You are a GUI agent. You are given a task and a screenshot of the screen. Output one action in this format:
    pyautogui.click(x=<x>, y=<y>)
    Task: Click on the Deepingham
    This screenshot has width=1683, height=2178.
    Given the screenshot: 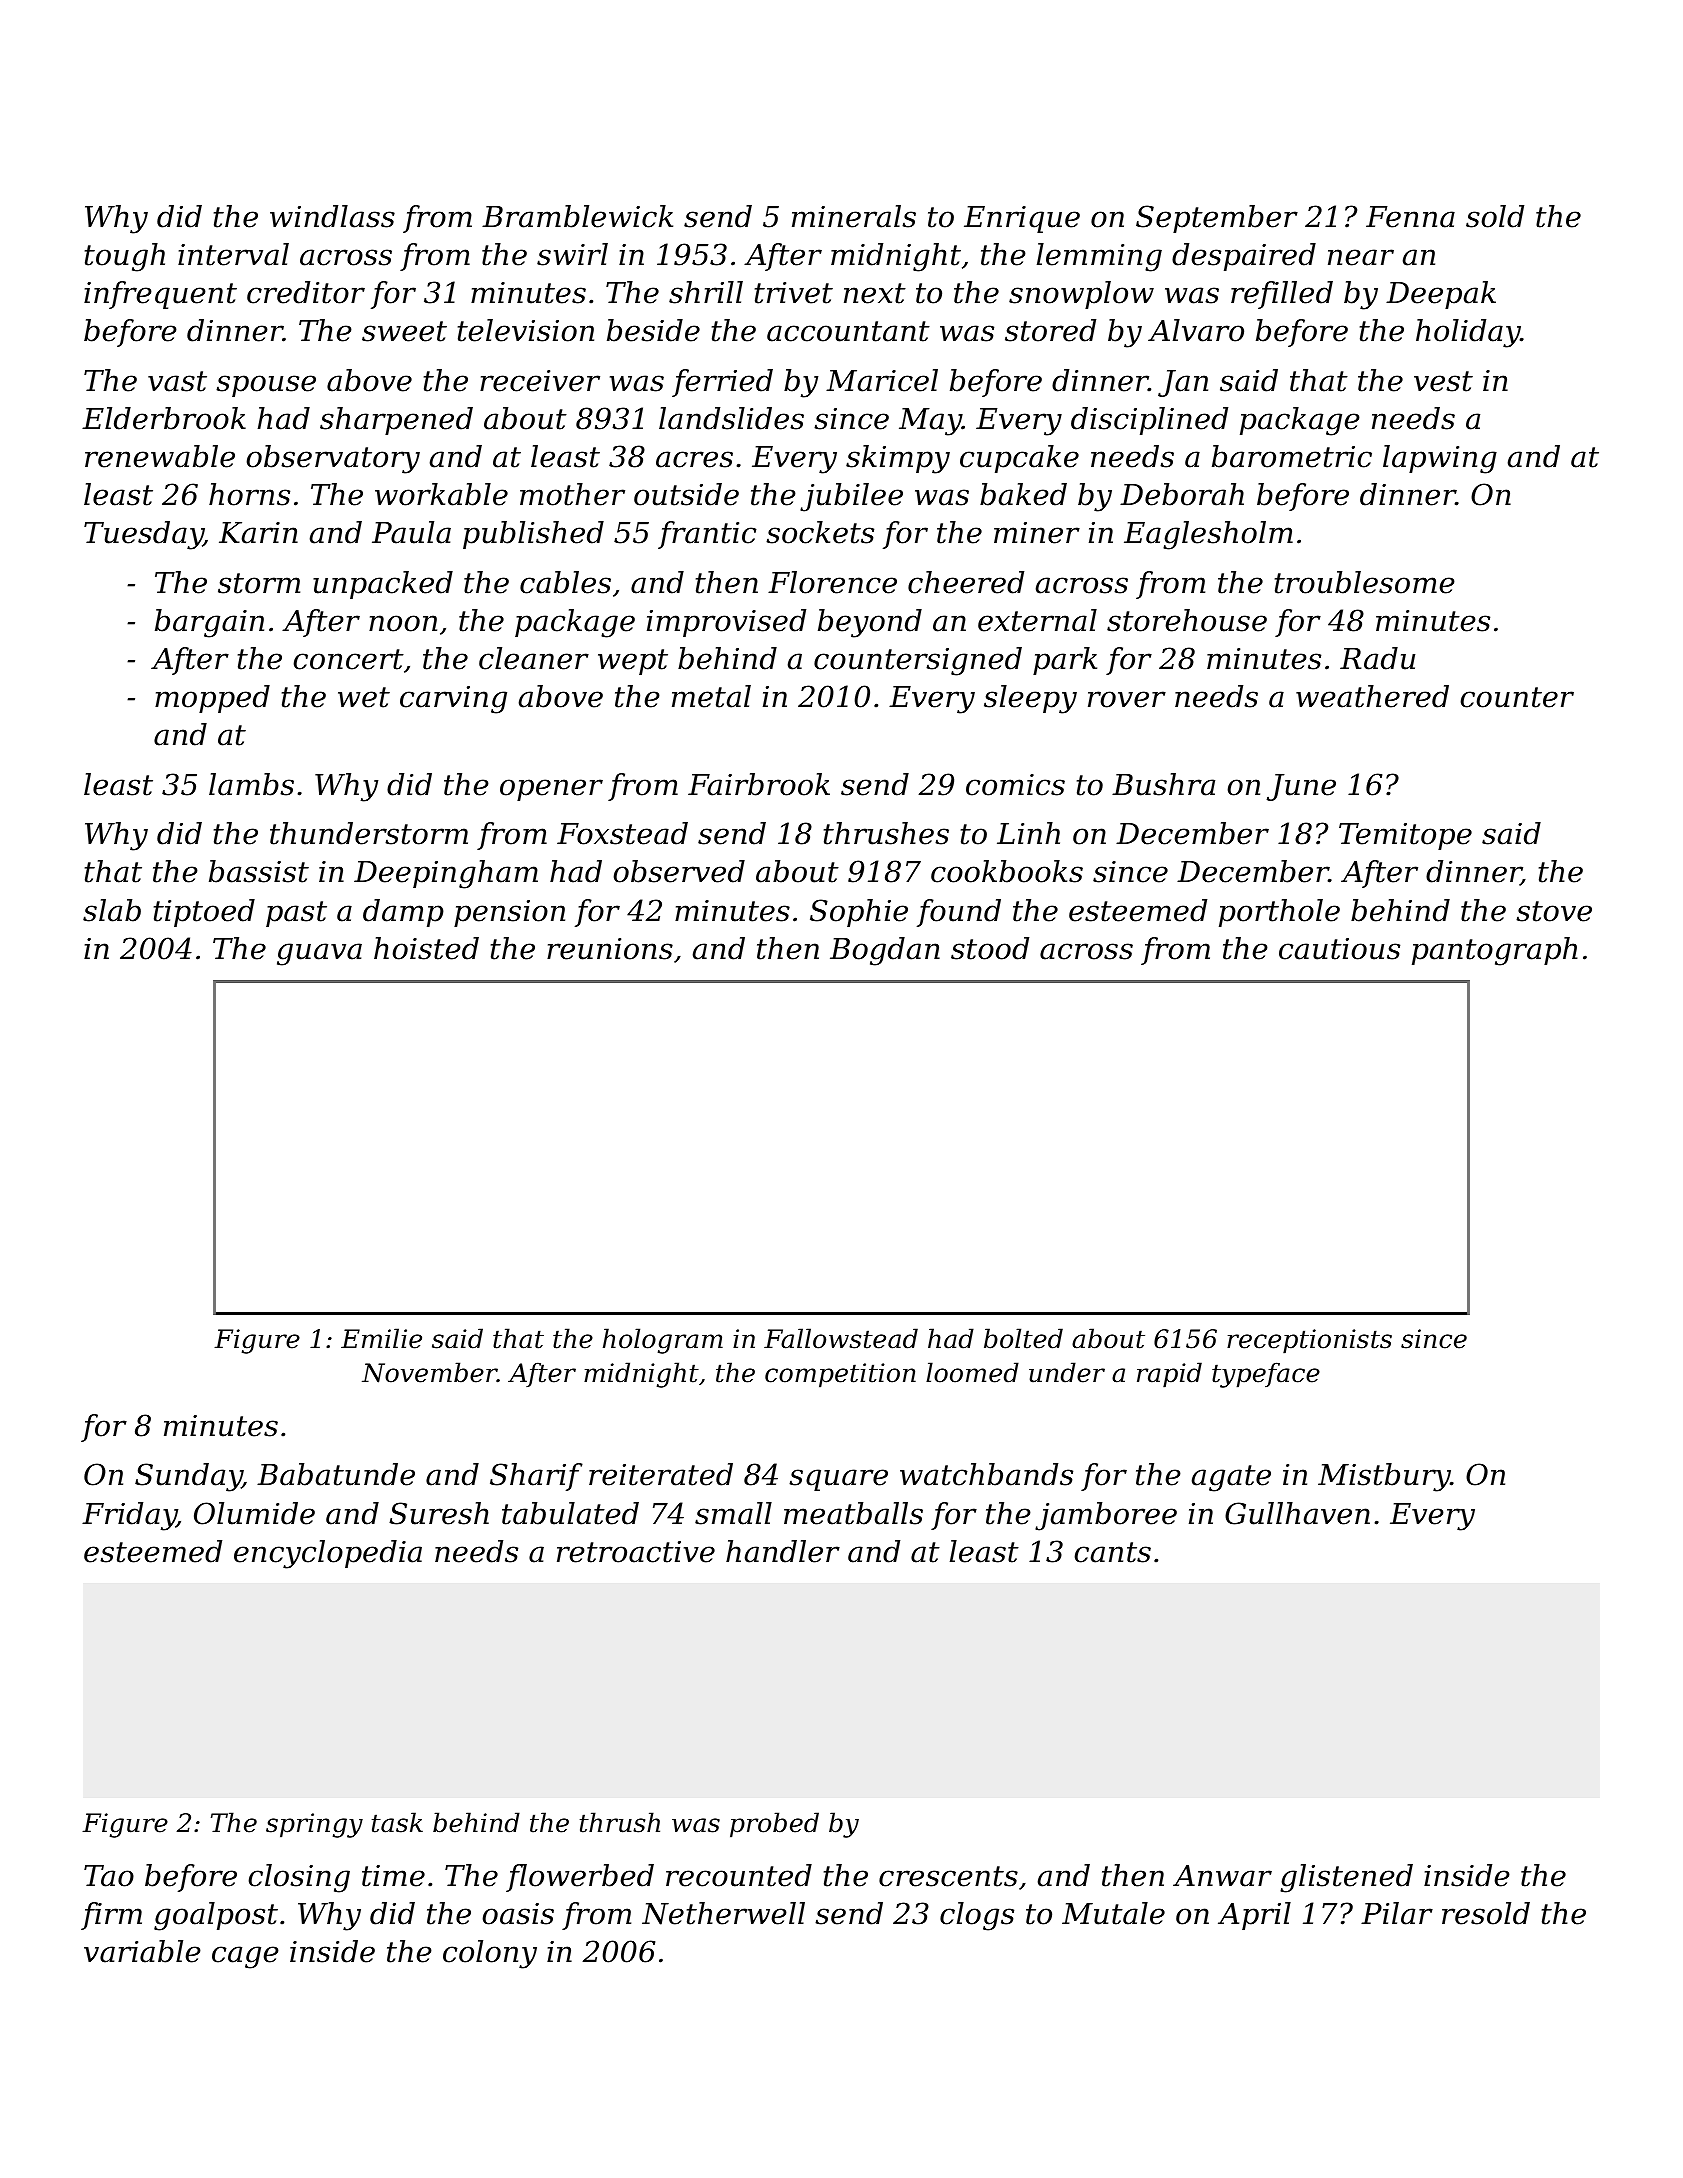 What is the action you would take?
    pyautogui.click(x=446, y=874)
